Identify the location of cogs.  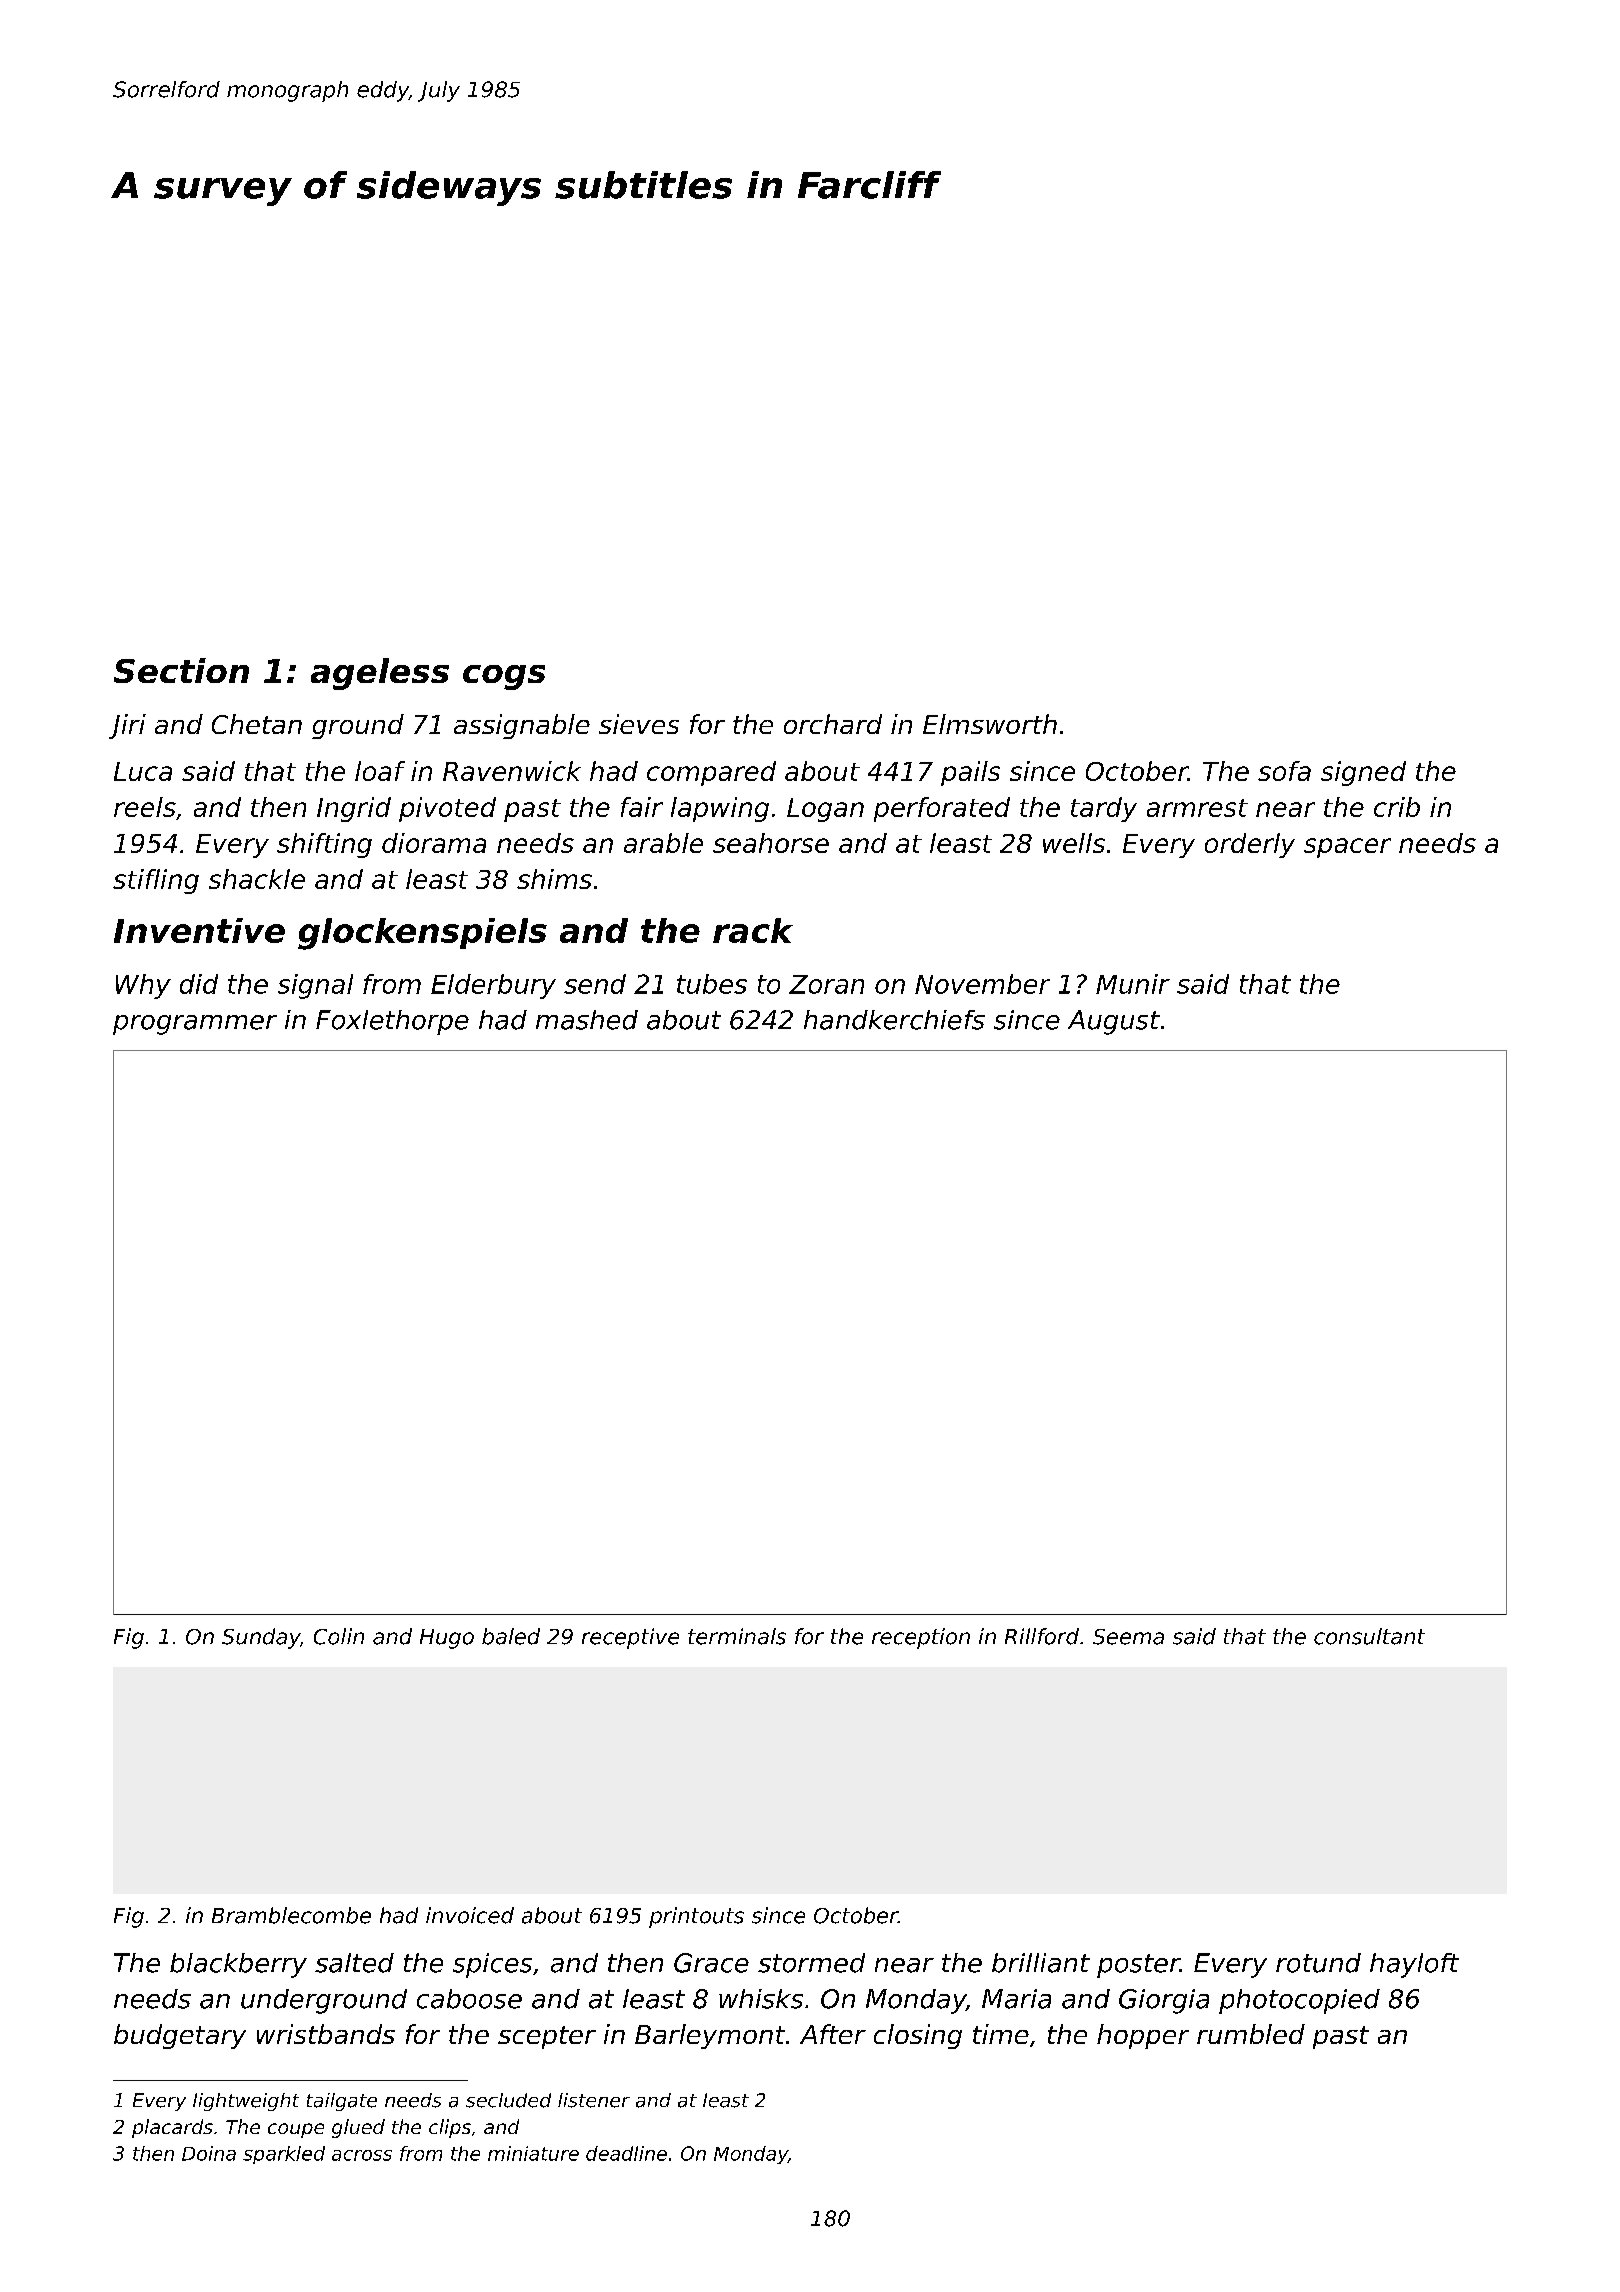
(504, 677).
